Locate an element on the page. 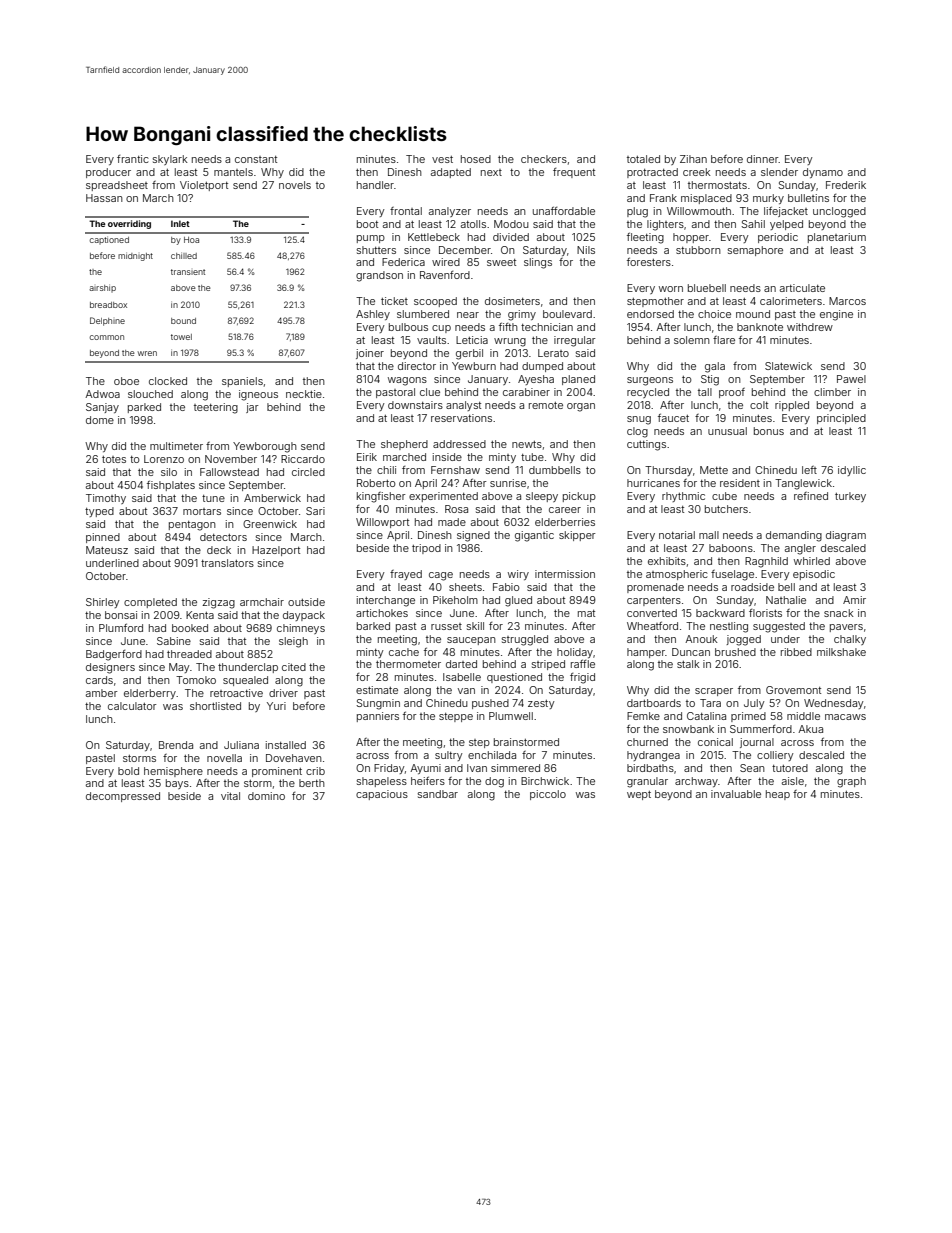  captioned is located at coordinates (109, 241).
